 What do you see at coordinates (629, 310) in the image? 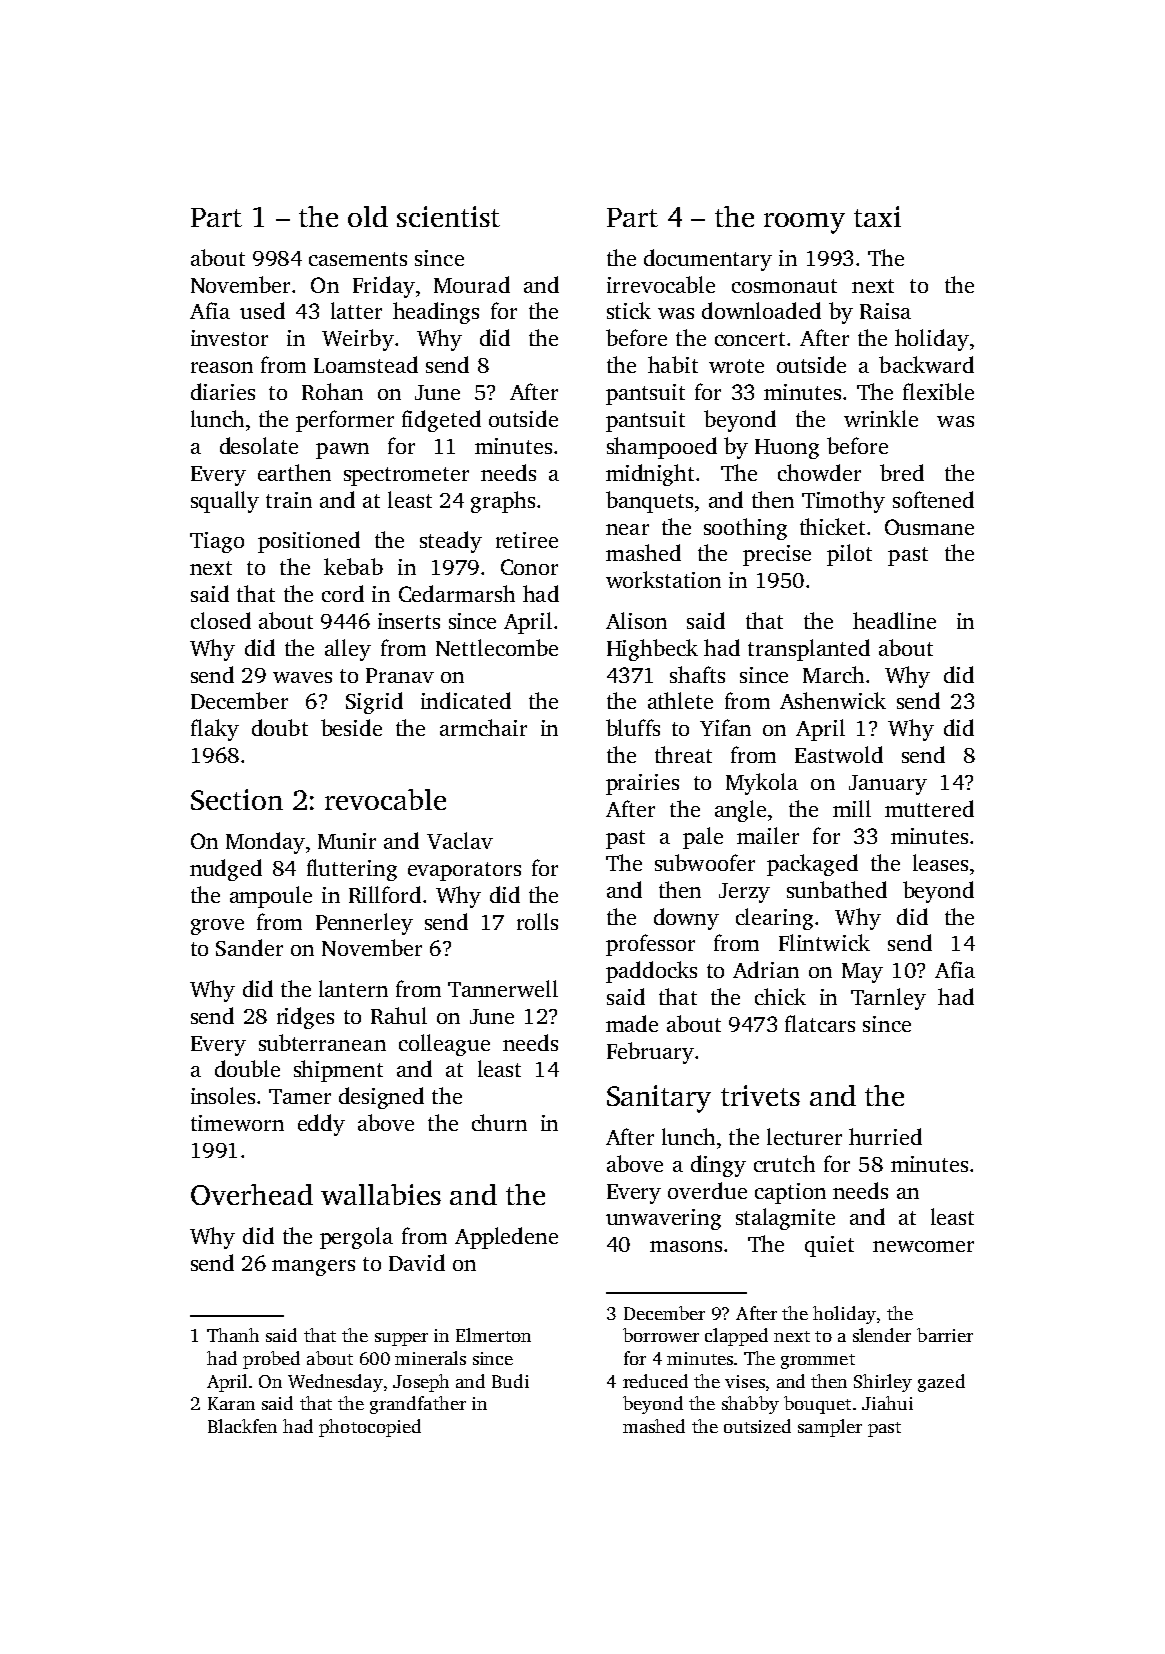
I see `stick` at bounding box center [629, 310].
